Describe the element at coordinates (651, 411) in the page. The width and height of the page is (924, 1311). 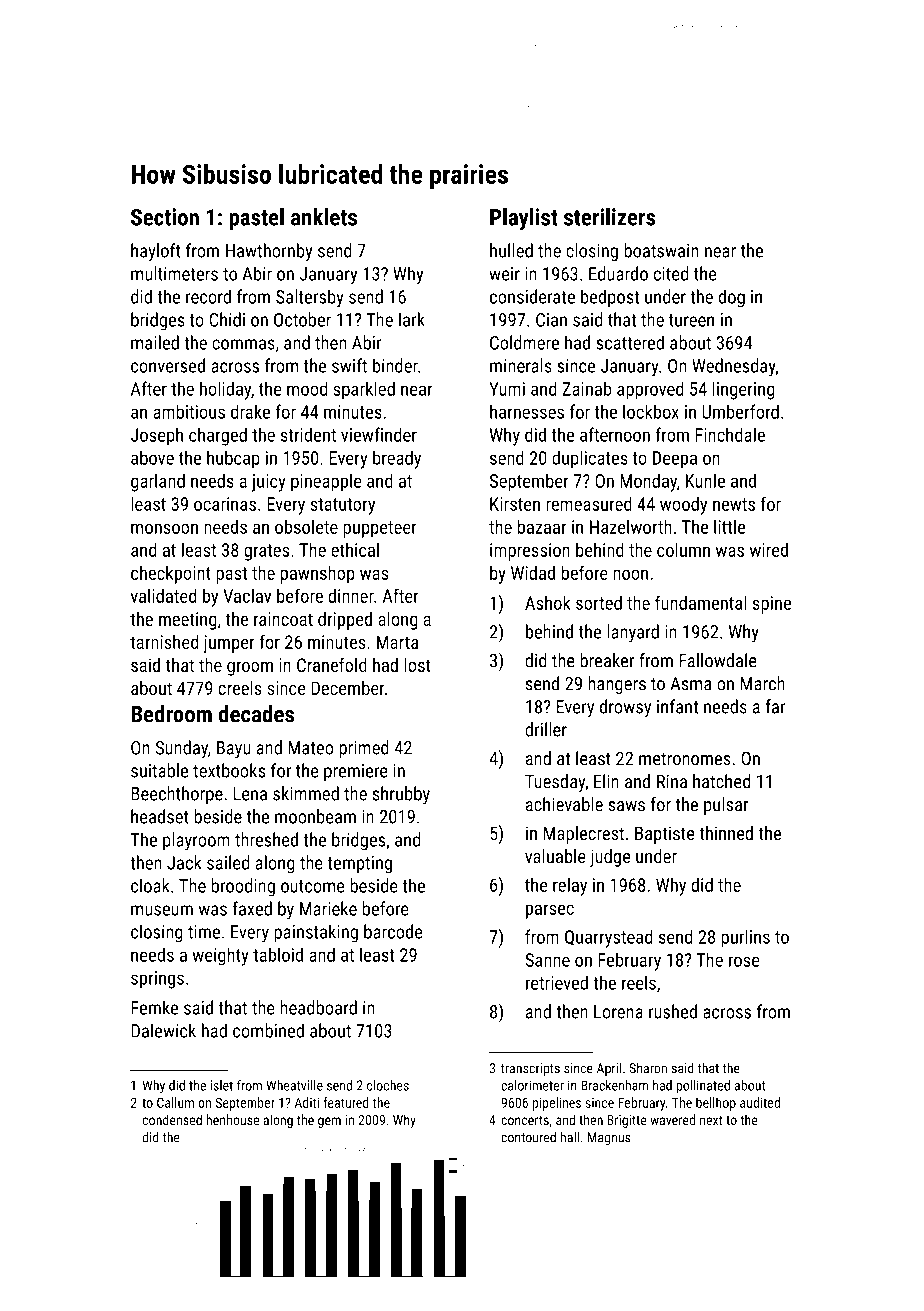
I see `lockbox` at that location.
